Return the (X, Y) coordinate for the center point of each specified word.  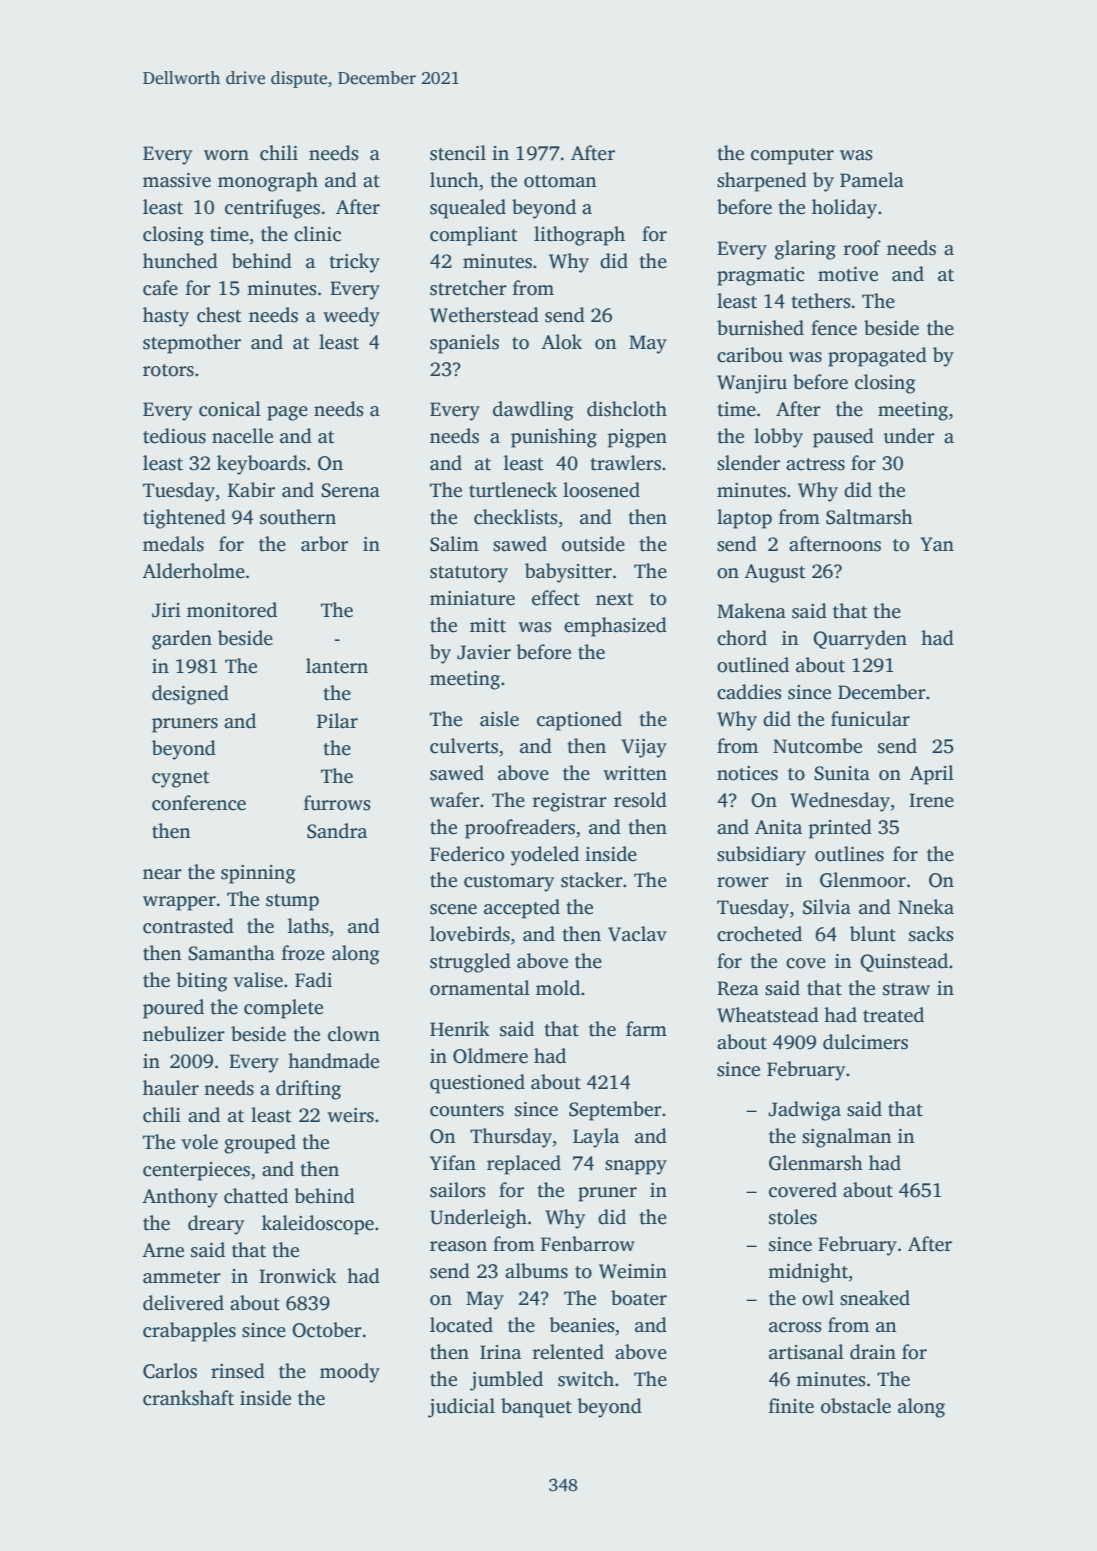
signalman (846, 1138)
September (615, 1111)
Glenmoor (863, 880)
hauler (171, 1088)
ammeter (182, 1277)
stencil (458, 153)
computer (792, 156)
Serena (350, 490)
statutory (469, 574)
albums (536, 1271)
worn (226, 155)
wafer (455, 800)
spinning (258, 874)
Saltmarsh (869, 517)
